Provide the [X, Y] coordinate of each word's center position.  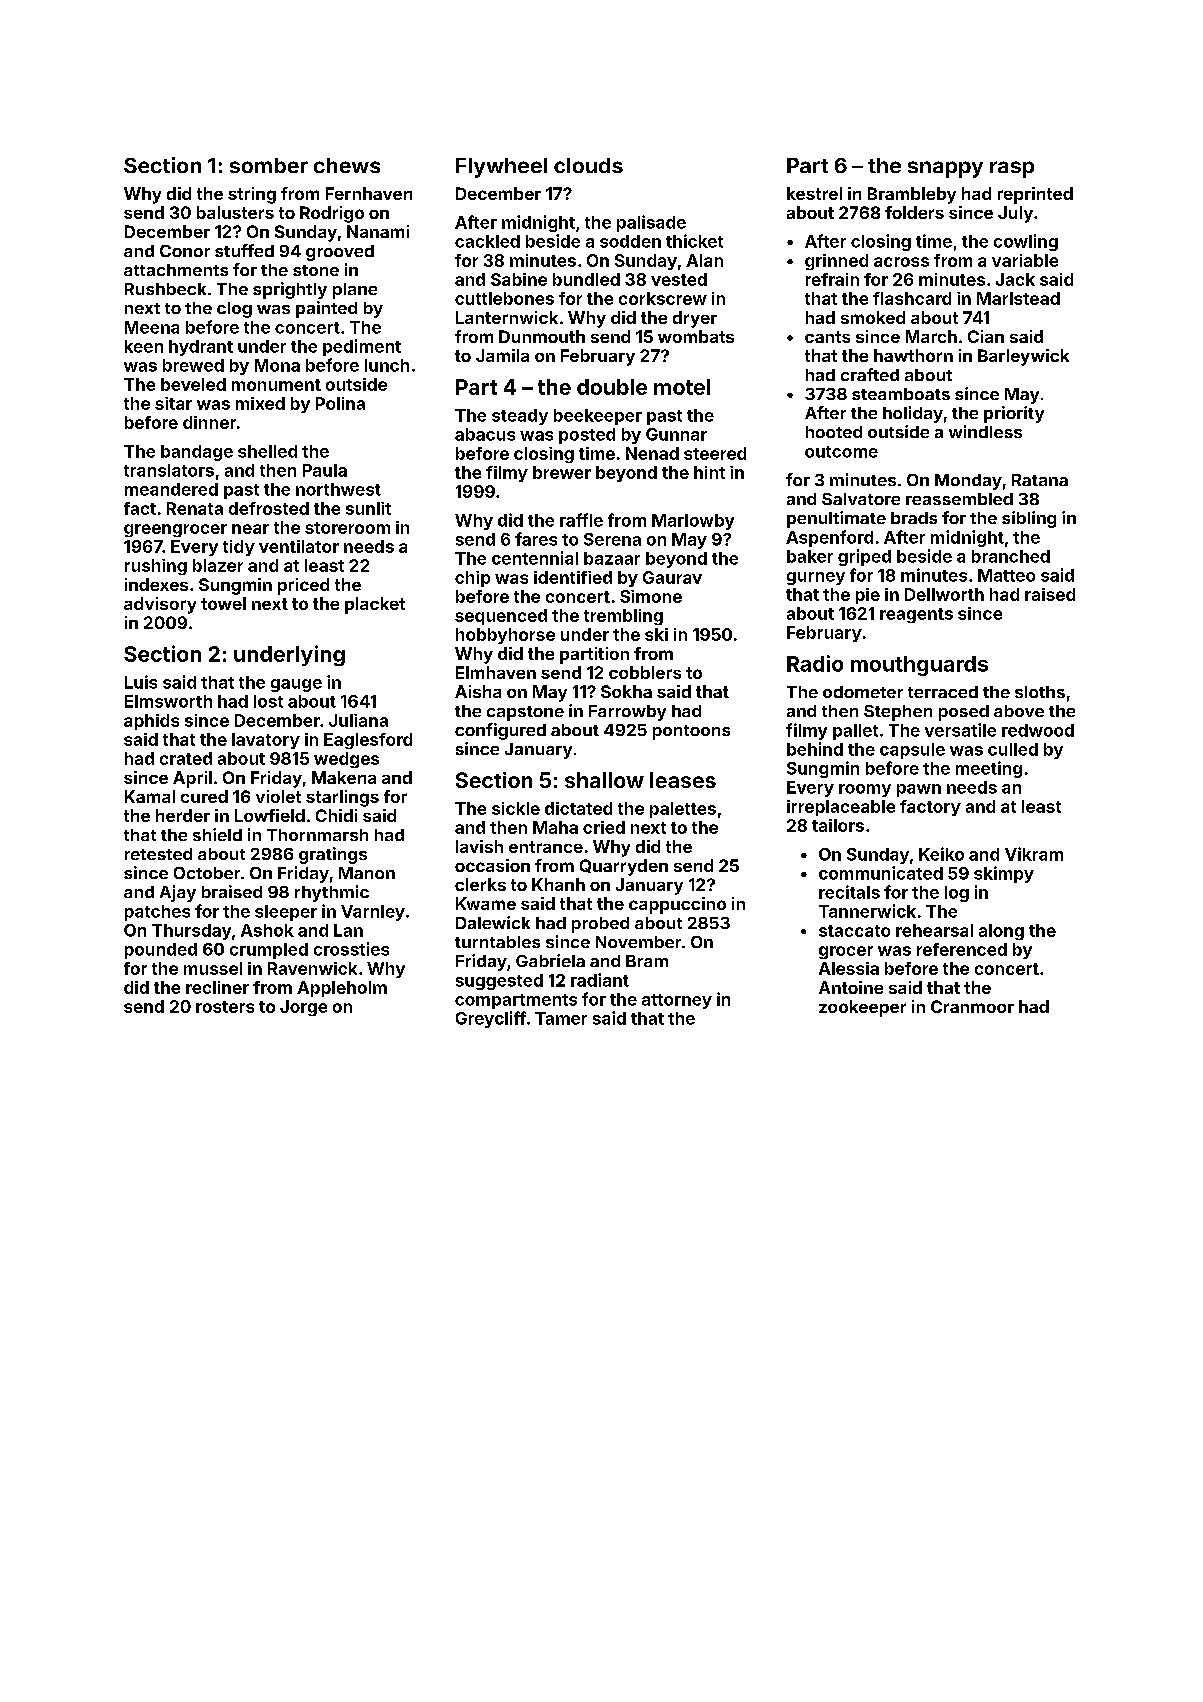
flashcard [912, 298]
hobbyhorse [505, 636]
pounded [161, 951]
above [1019, 711]
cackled [487, 241]
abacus [485, 434]
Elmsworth [168, 701]
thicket [694, 241]
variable [1025, 260]
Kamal [150, 796]
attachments [176, 270]
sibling [1029, 519]
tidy [239, 548]
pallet [855, 732]
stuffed [244, 250]
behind [815, 749]
